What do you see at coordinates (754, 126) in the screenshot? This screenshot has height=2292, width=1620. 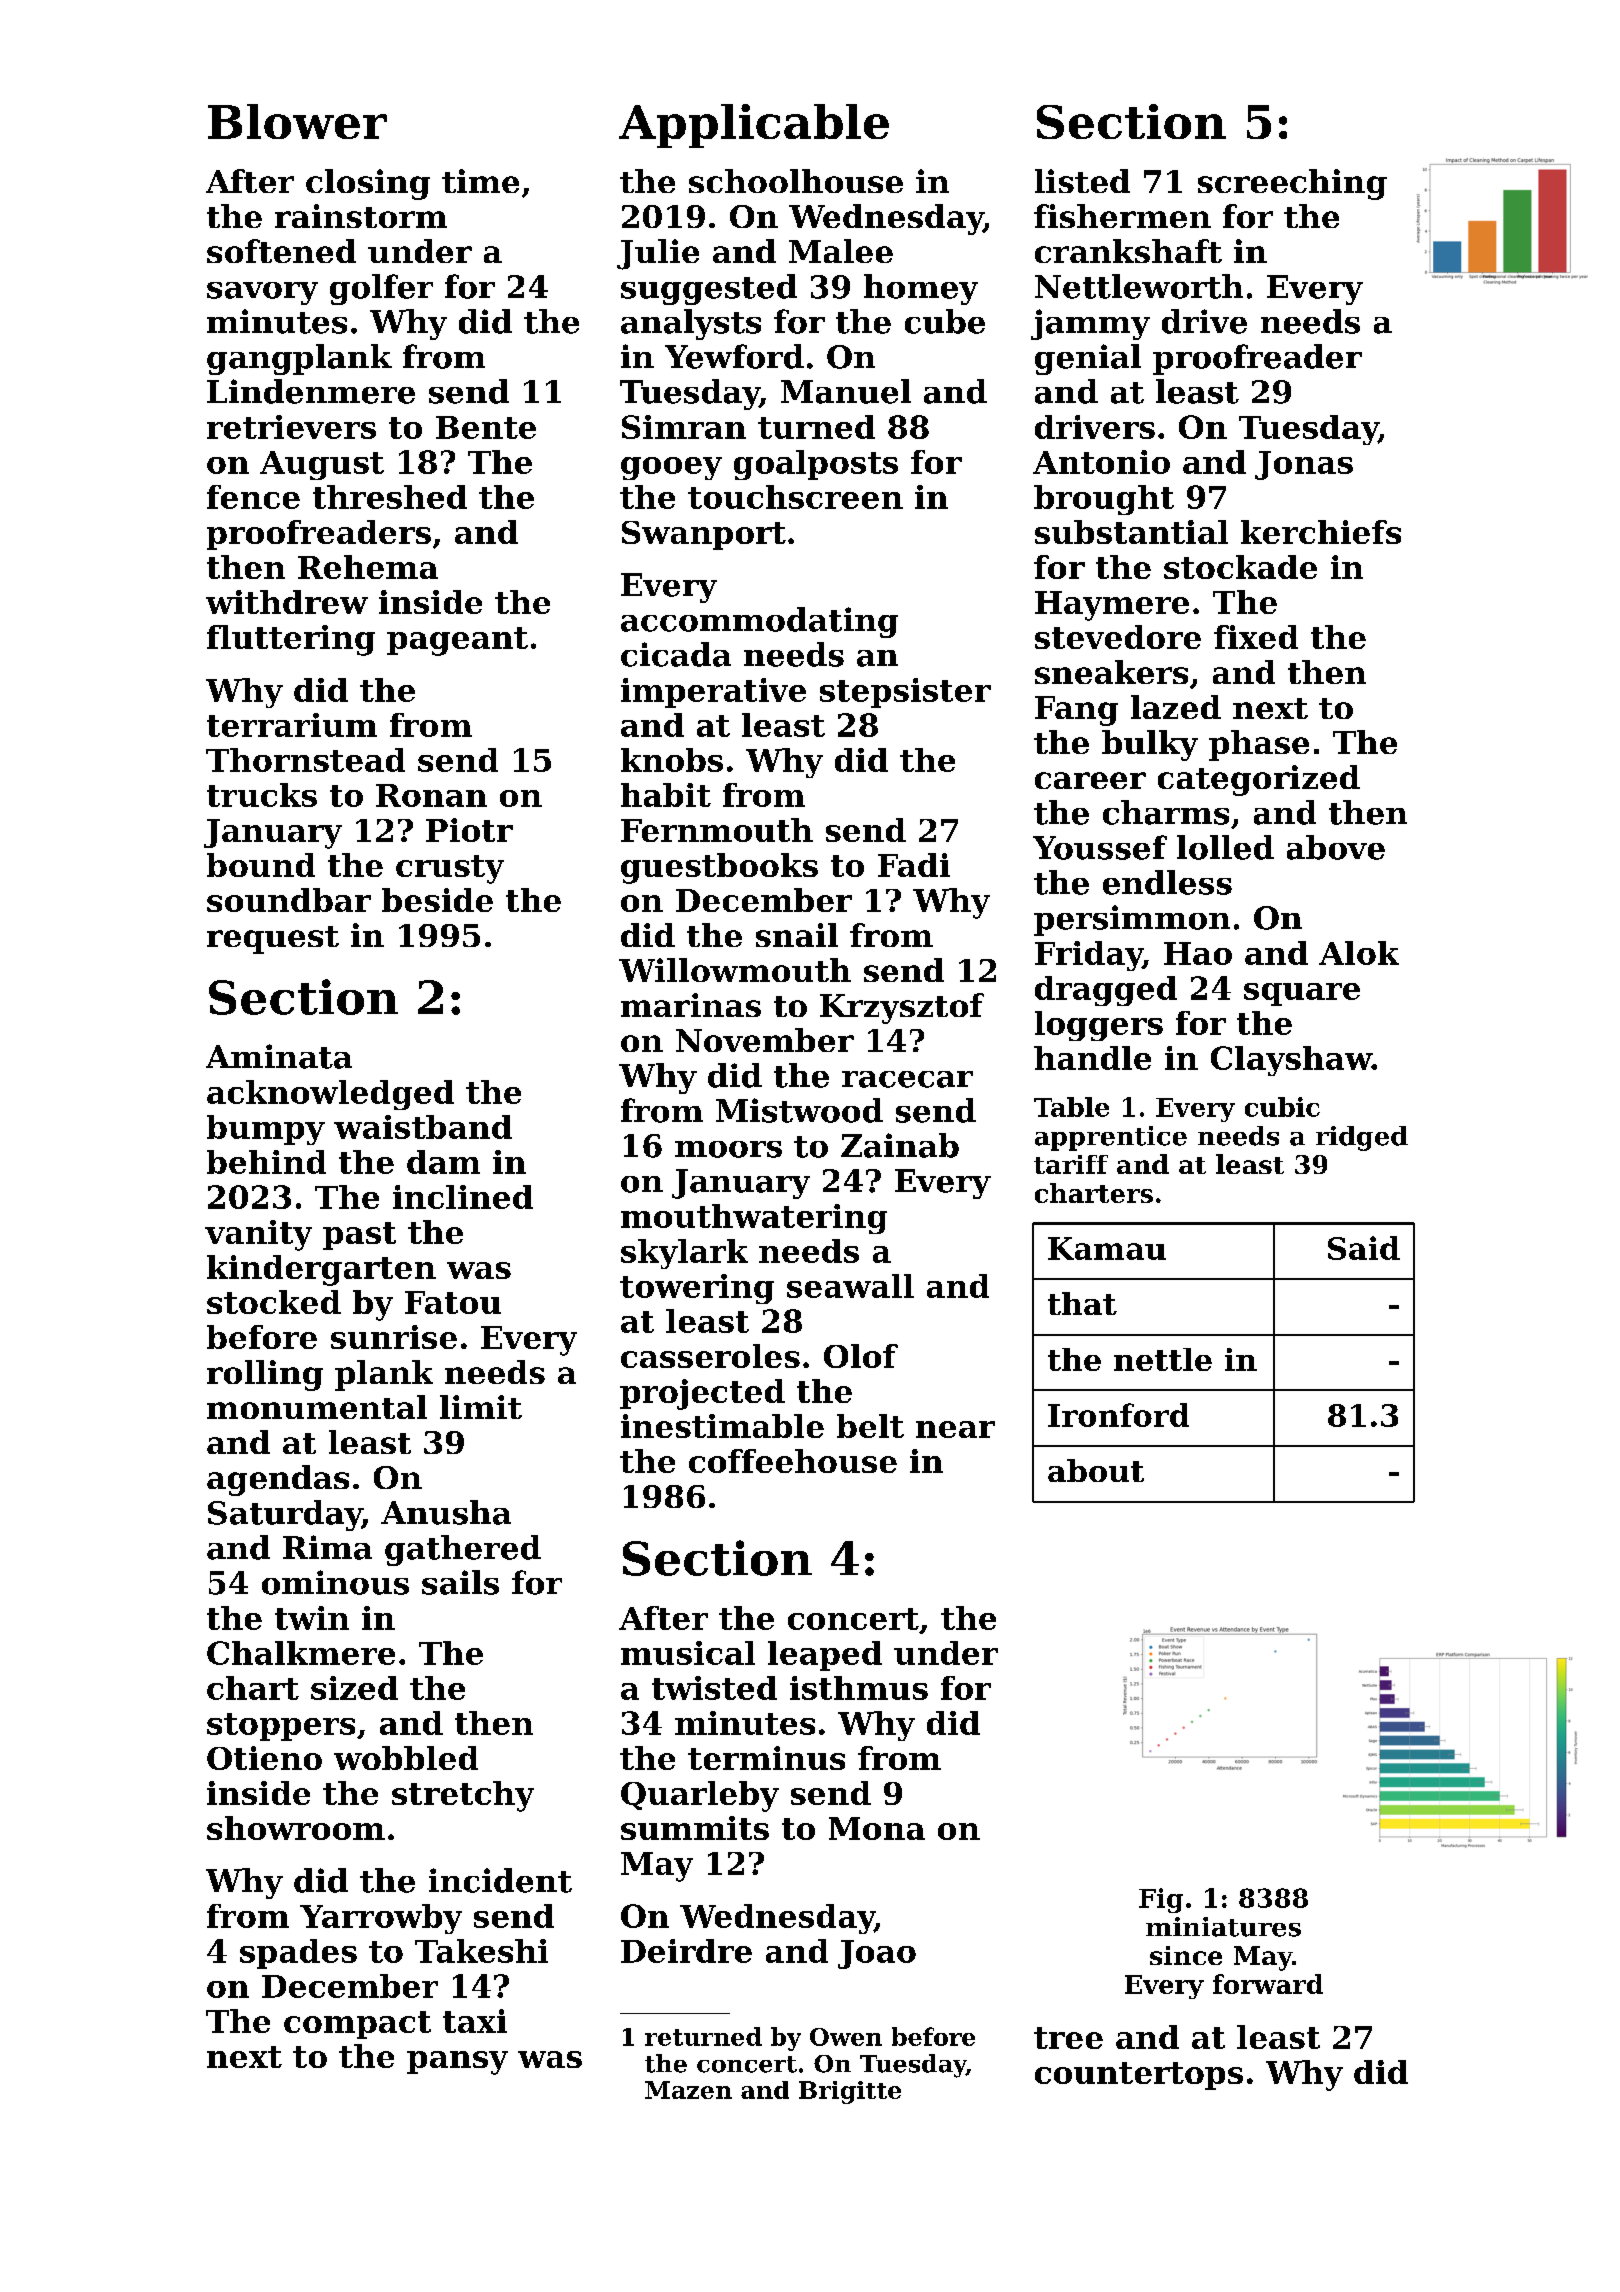 I see `Applicable` at bounding box center [754, 126].
